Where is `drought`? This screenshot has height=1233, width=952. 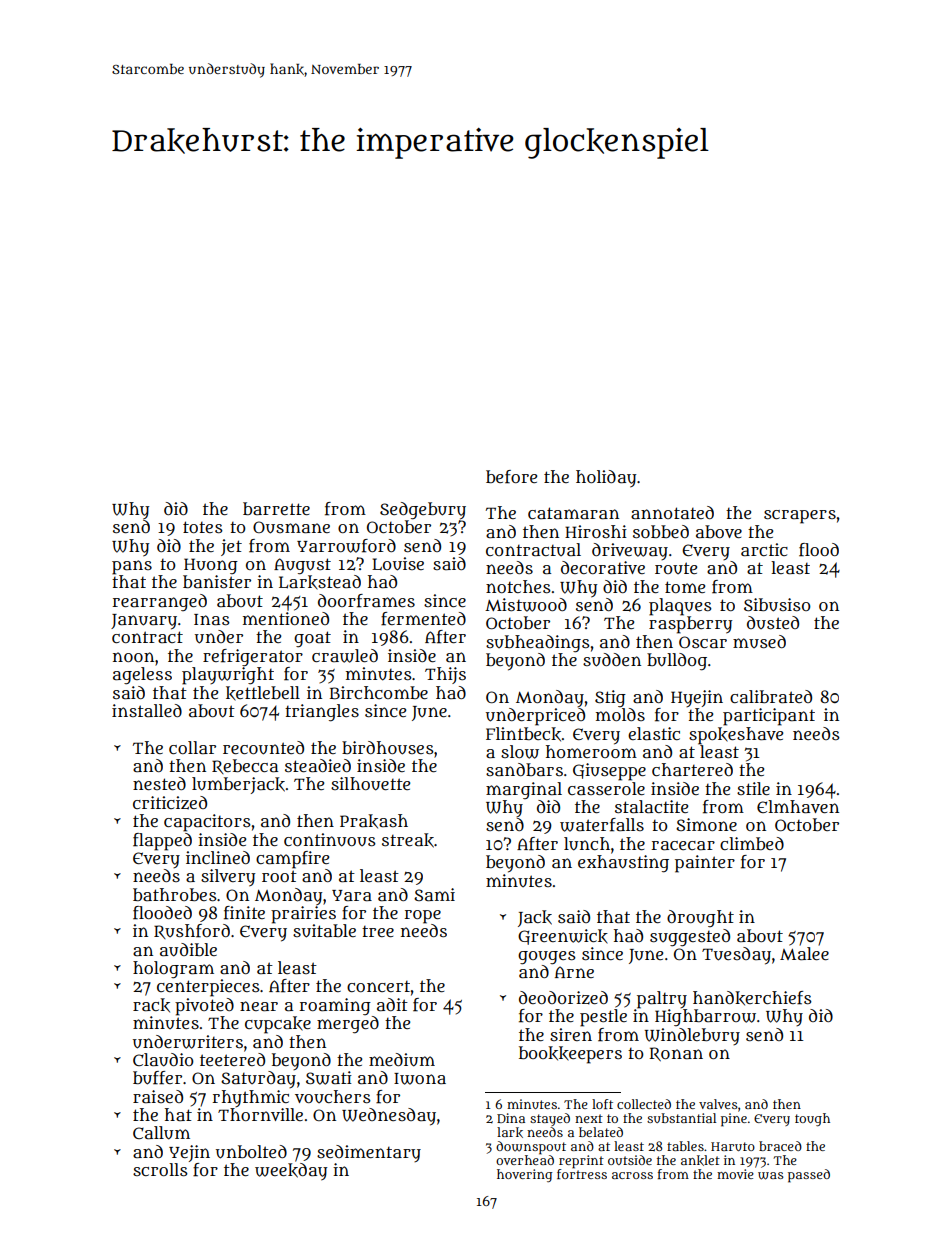 drought is located at coordinates (700, 918).
